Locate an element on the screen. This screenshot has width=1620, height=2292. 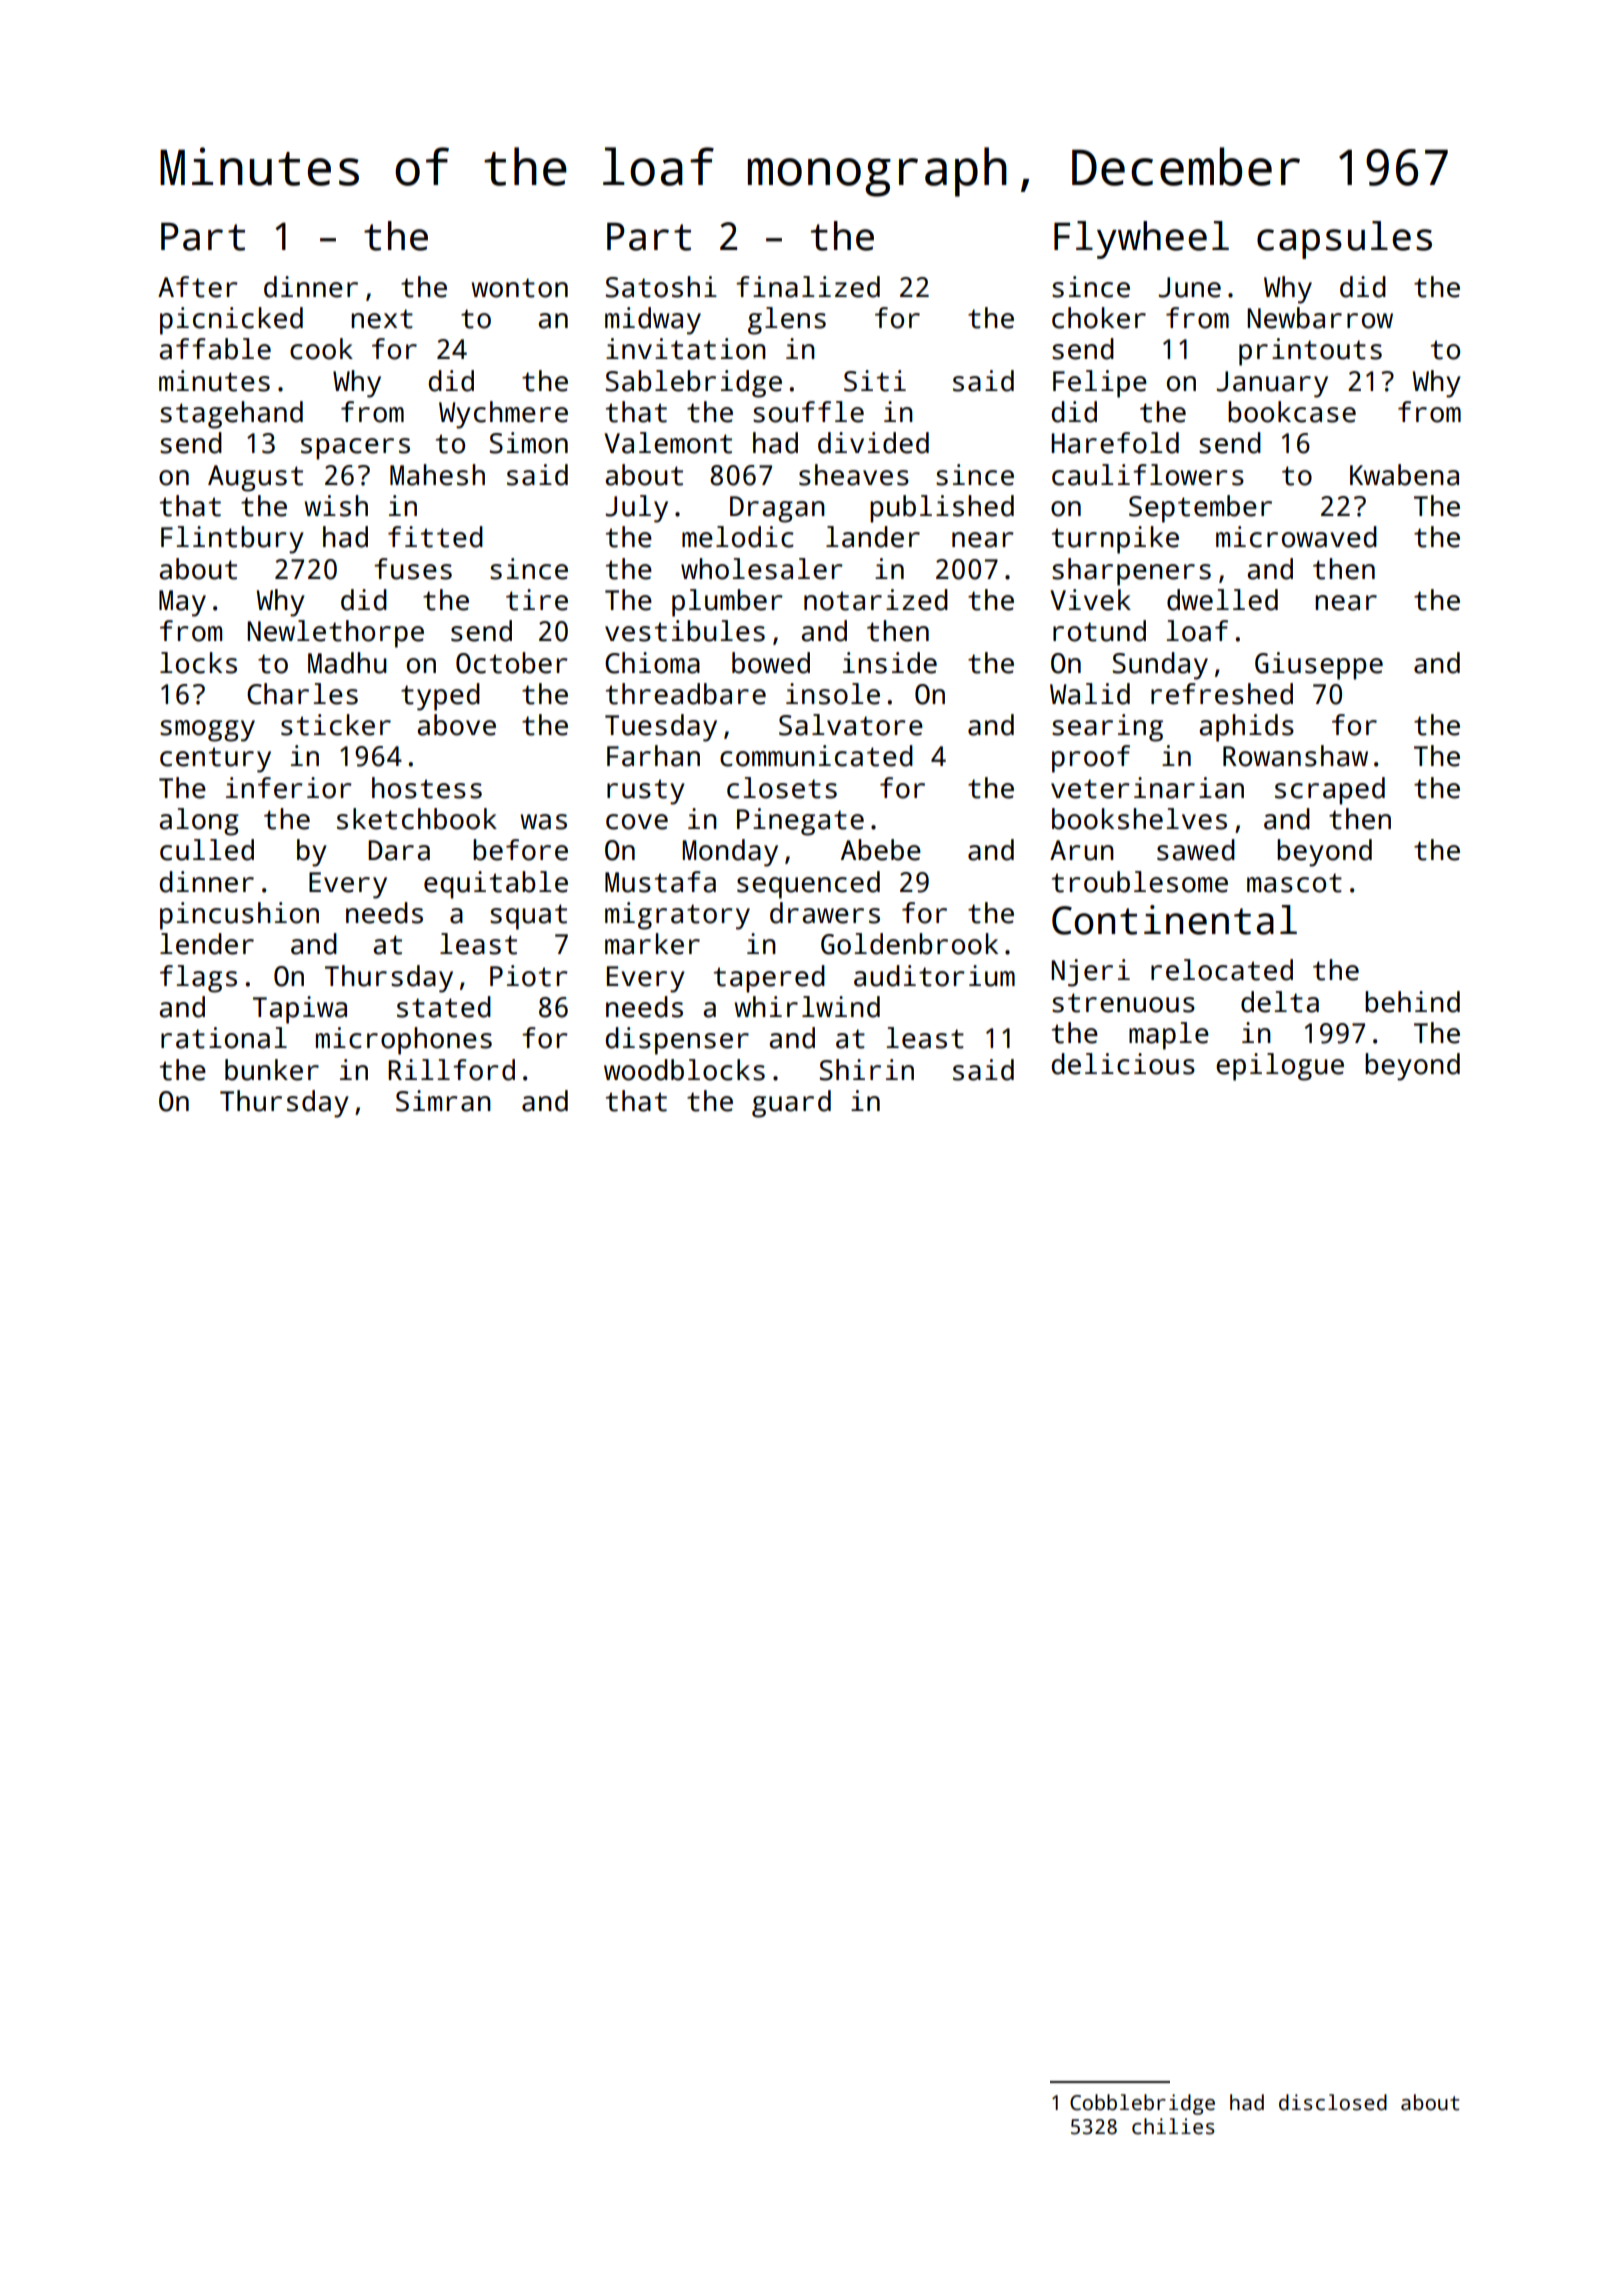
dispenser is located at coordinates (677, 1041).
